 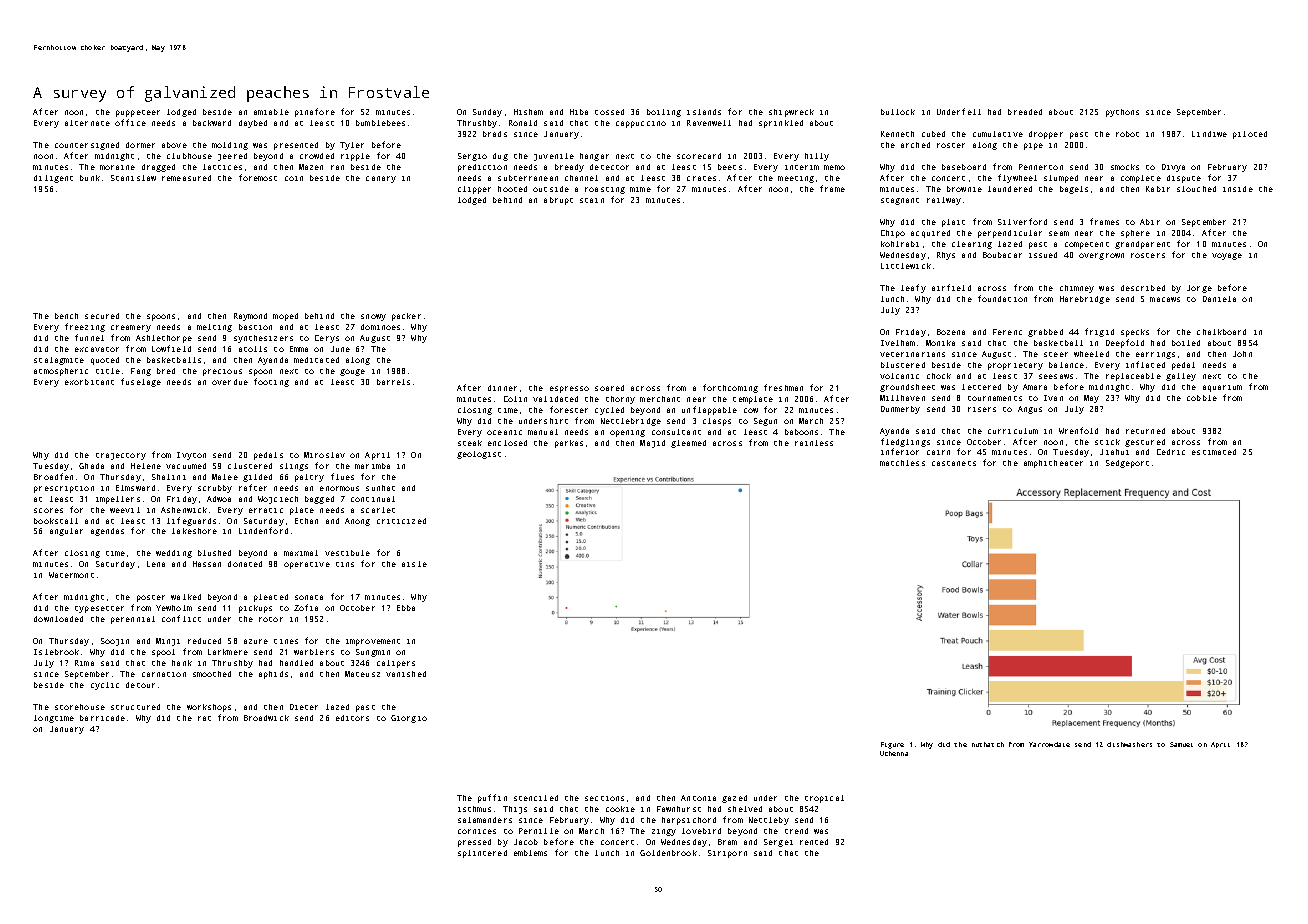 What do you see at coordinates (133, 178) in the screenshot?
I see `Stanislaw` at bounding box center [133, 178].
